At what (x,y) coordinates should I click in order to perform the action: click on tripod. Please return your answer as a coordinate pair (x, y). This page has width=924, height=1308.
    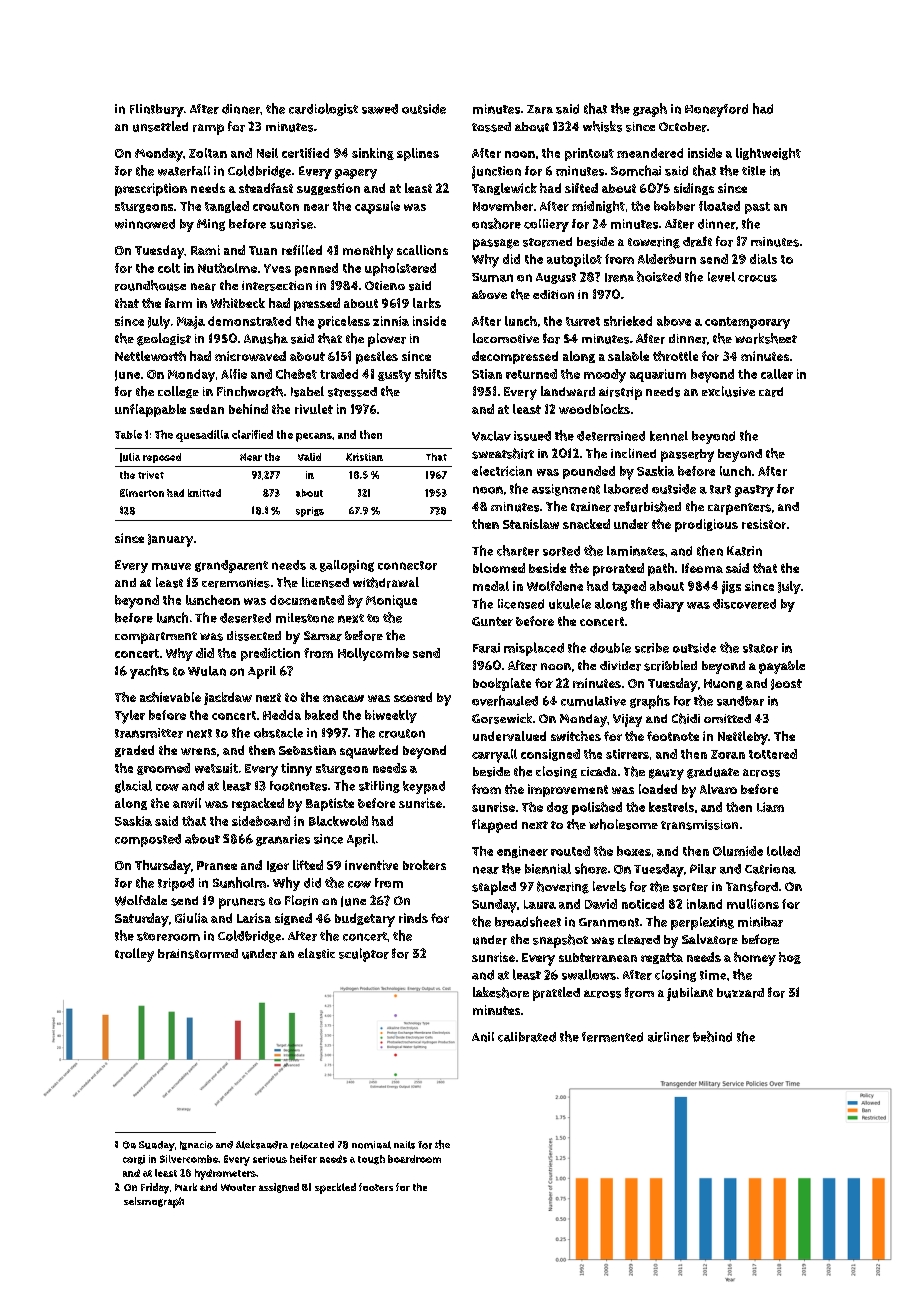
    Looking at the image, I should click on (176, 884).
